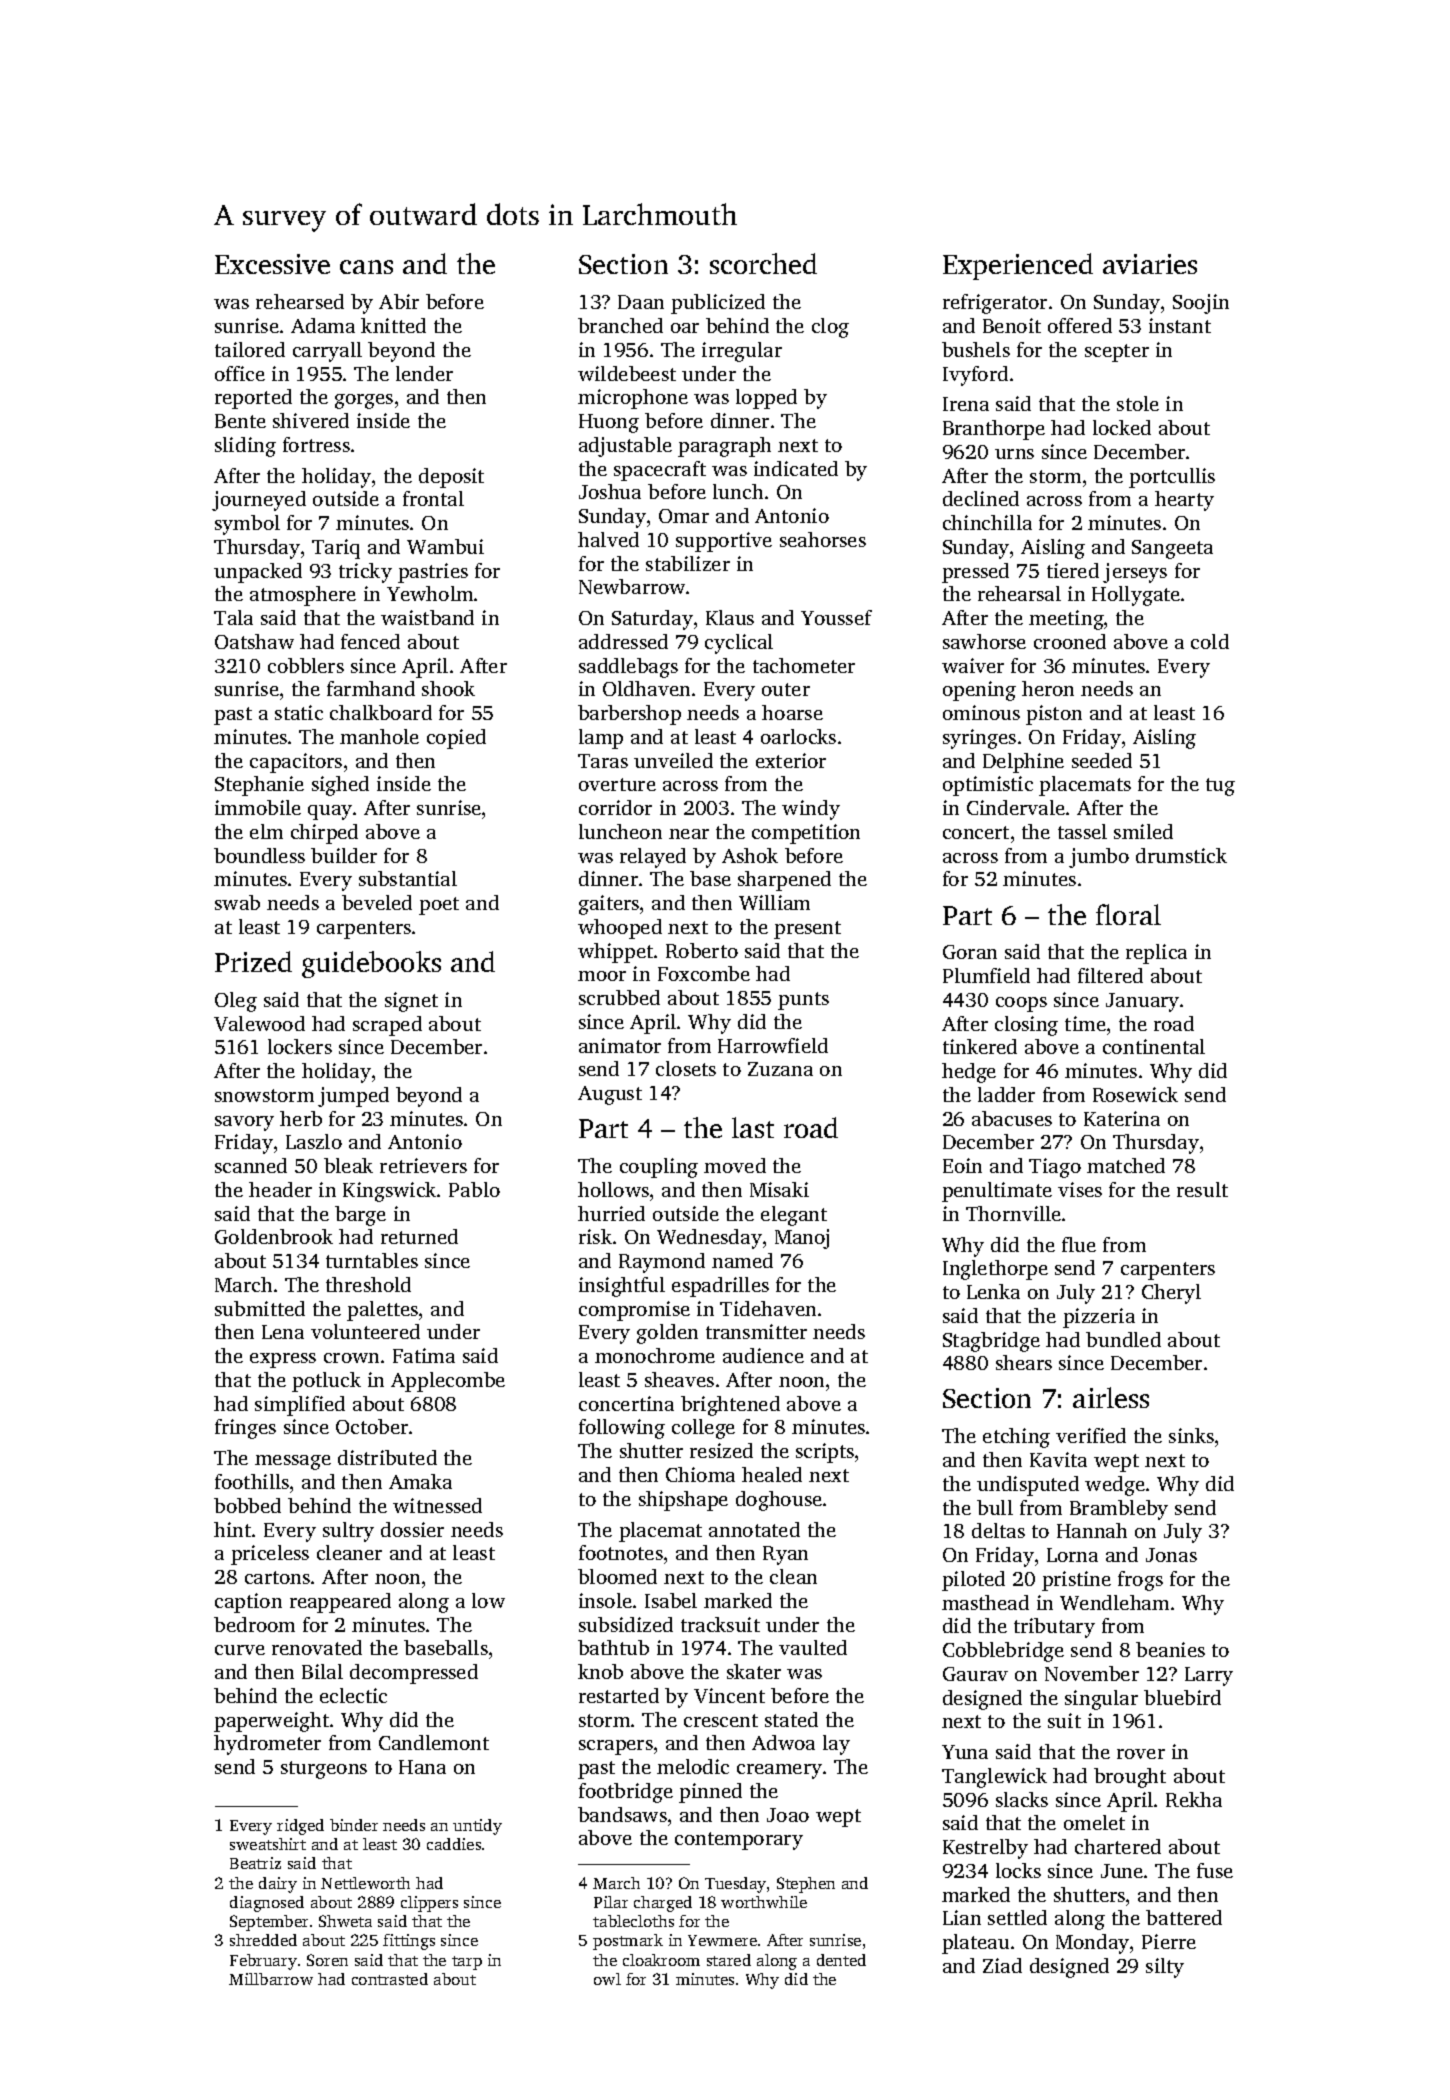 This document has width=1450, height=2100. Describe the element at coordinates (620, 929) in the document. I see `whooped` at that location.
